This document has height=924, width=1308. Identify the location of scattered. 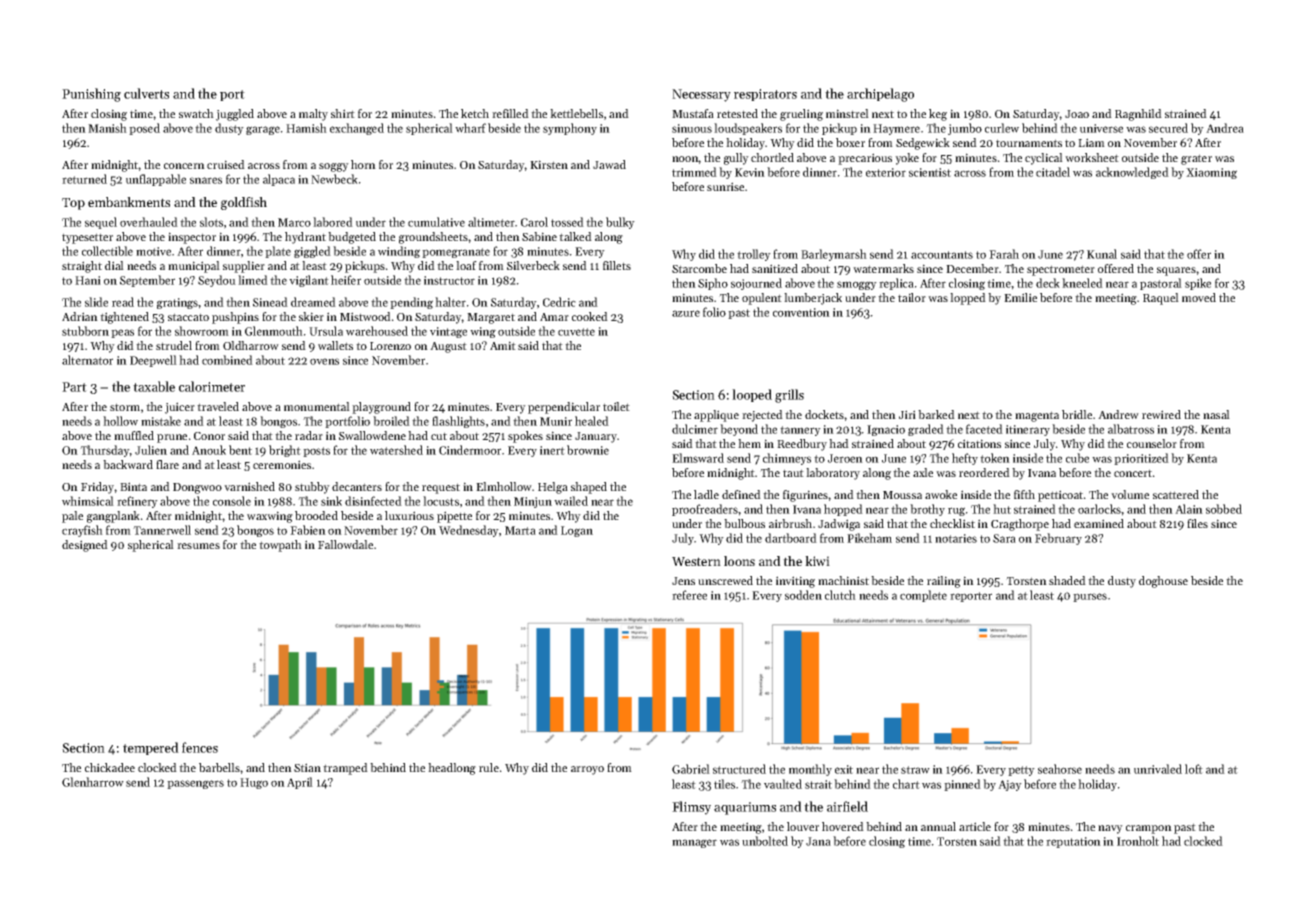
(1176, 494).
